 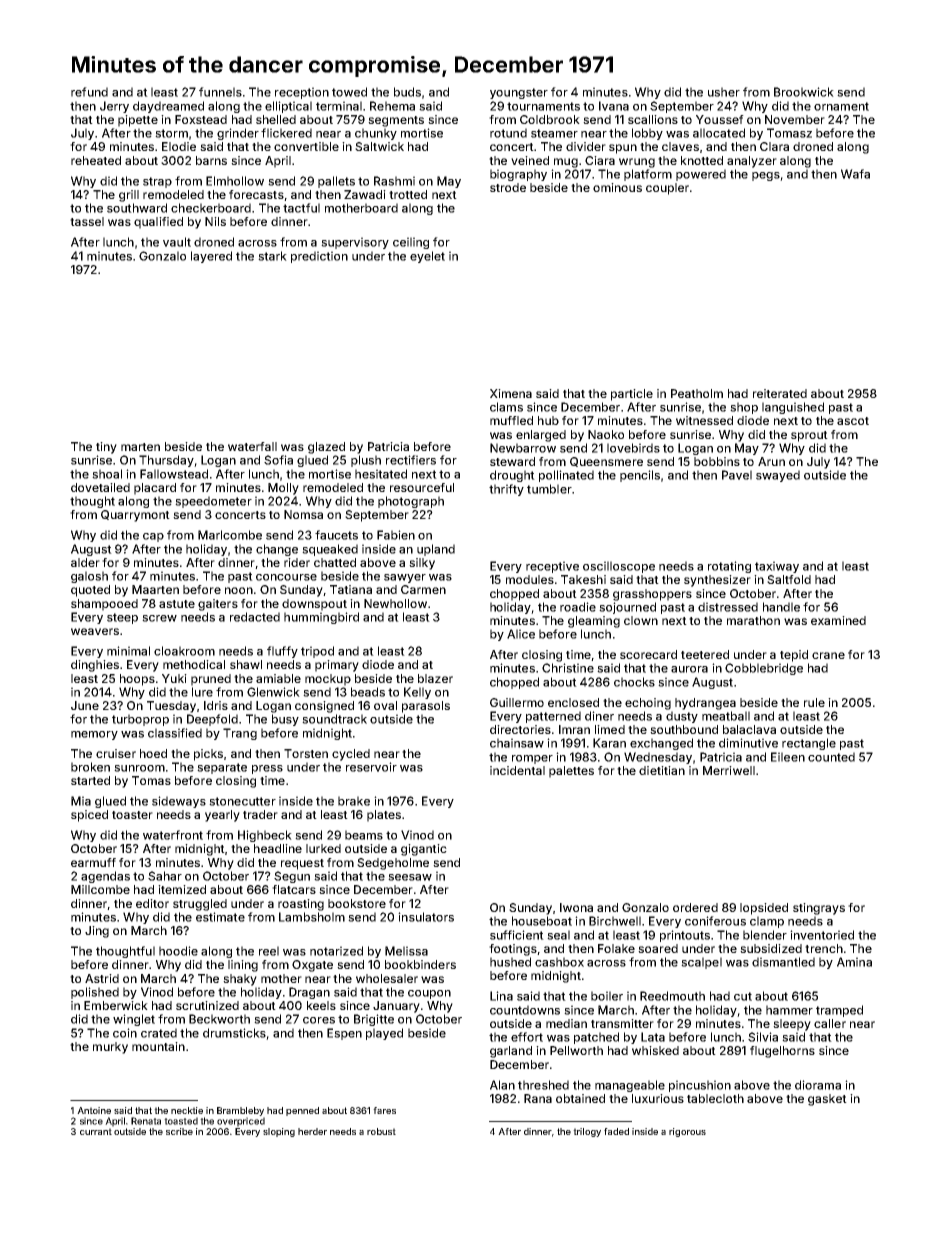 I want to click on rectifiers, so click(x=411, y=460).
